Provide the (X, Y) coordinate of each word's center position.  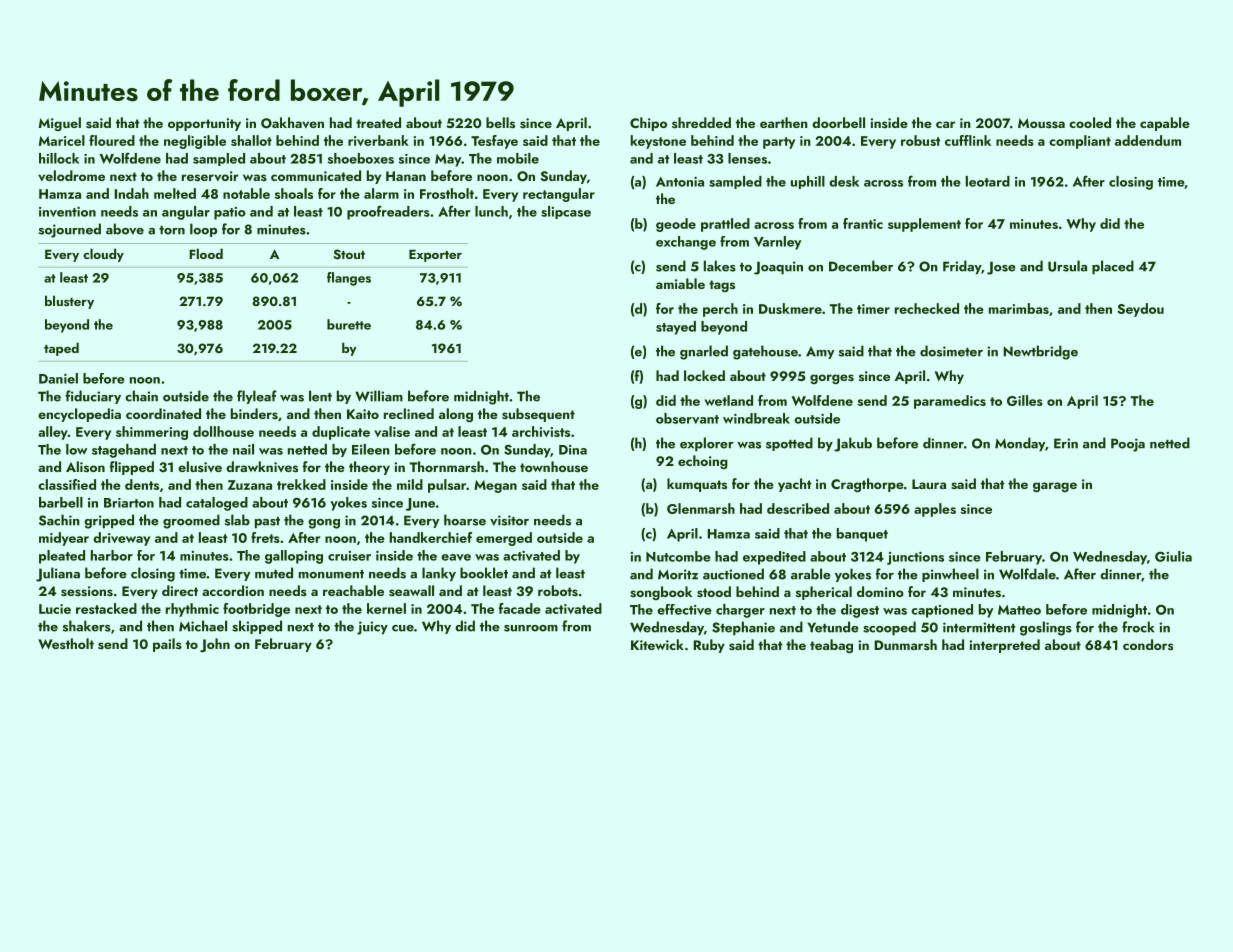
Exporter (435, 255)
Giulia (1173, 556)
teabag (831, 646)
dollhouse (223, 431)
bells (500, 122)
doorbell (838, 122)
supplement (924, 225)
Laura (929, 484)
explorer (707, 444)
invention (67, 212)
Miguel (60, 124)
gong (324, 524)
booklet (484, 573)
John (215, 645)
